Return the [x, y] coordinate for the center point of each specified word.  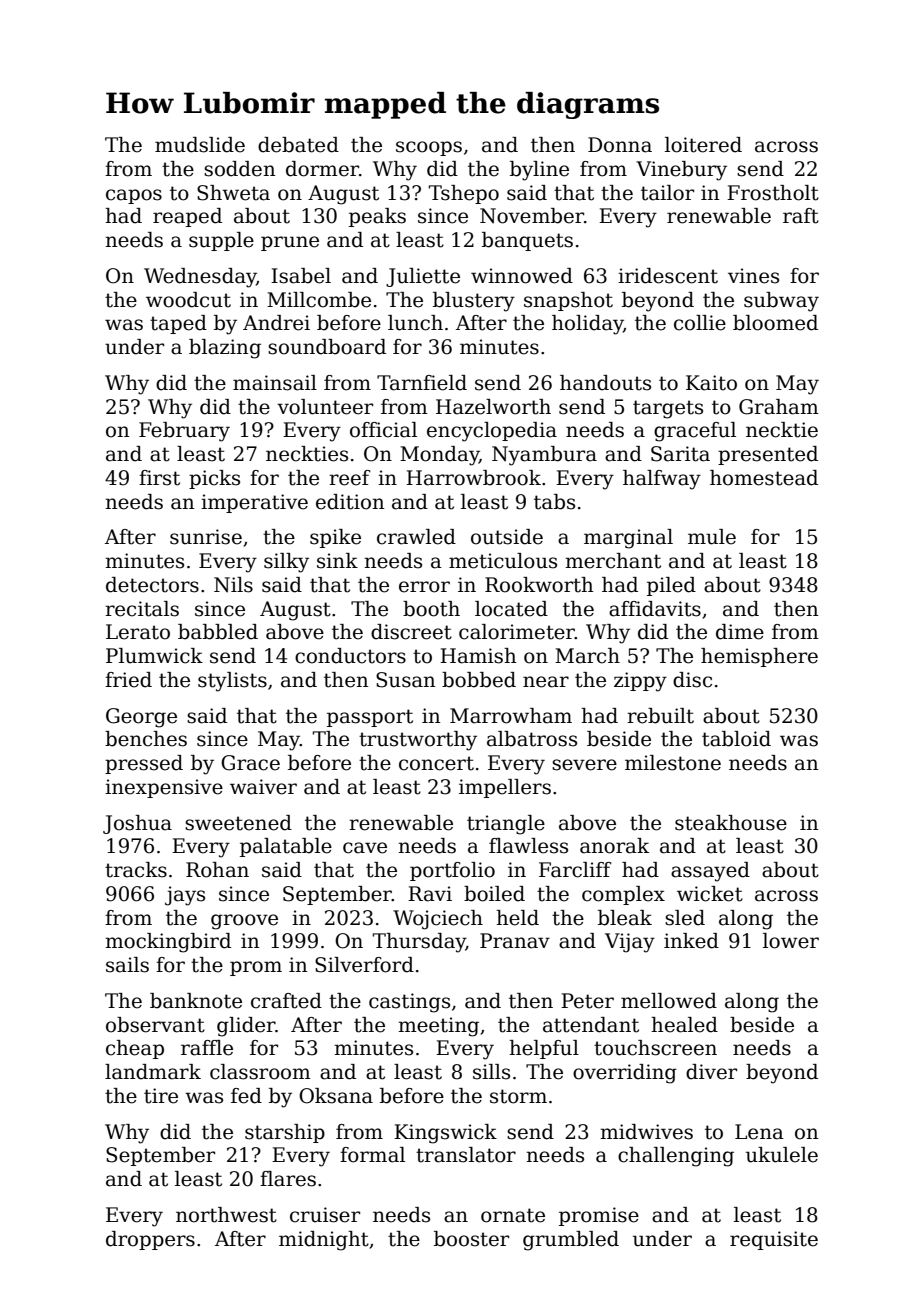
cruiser [325, 1215]
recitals [142, 609]
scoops [429, 148]
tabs [554, 502]
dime [740, 632]
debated [298, 145]
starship [285, 1133]
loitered [703, 145]
